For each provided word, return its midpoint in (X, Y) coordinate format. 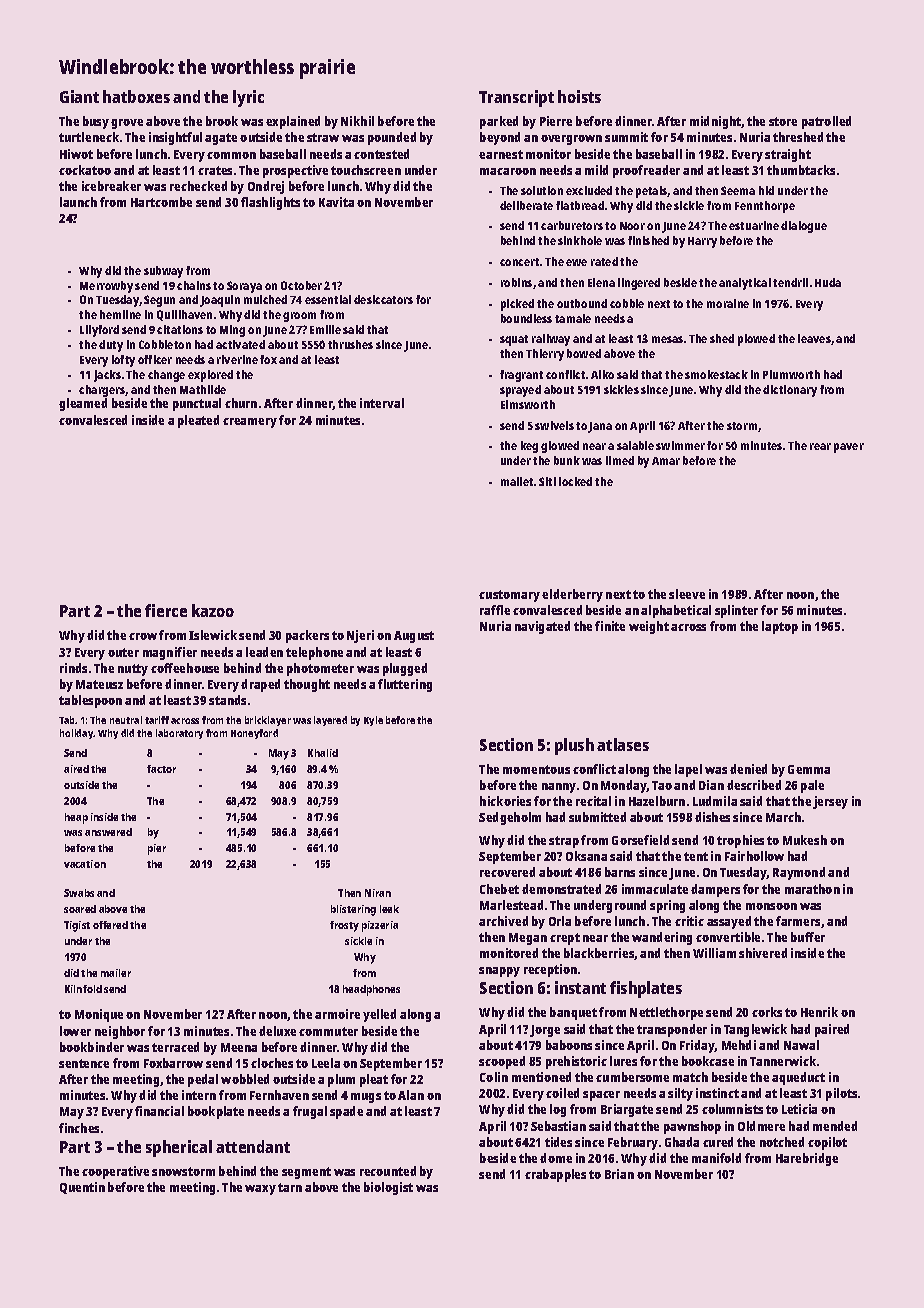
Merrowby (106, 287)
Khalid (323, 753)
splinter (736, 611)
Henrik (819, 1012)
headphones (371, 990)
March (783, 817)
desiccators (383, 299)
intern (199, 1095)
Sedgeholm (510, 818)
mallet (517, 481)
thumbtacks (801, 170)
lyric (248, 98)
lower (75, 1031)
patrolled (826, 122)
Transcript (516, 98)
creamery (250, 423)
